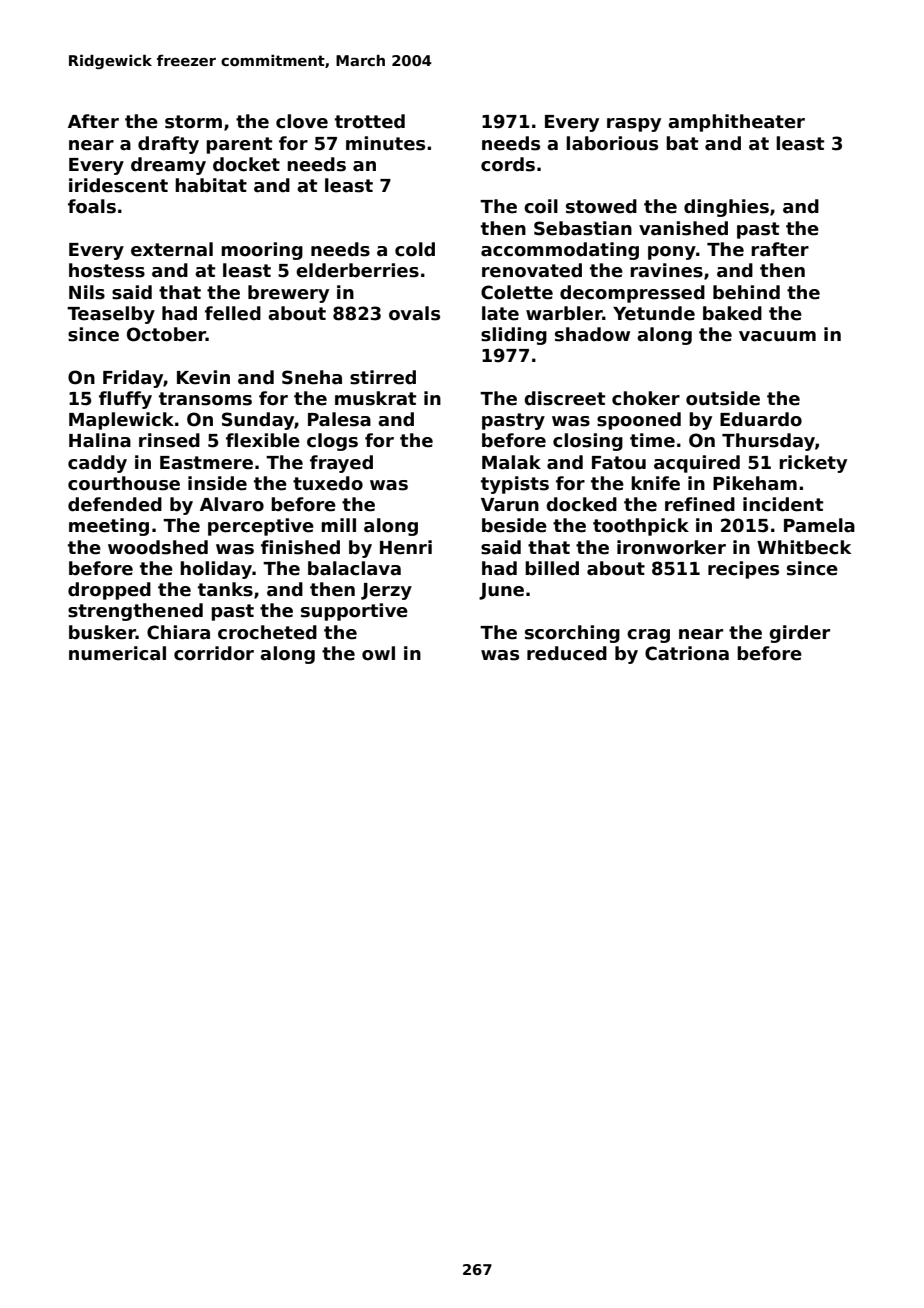  What do you see at coordinates (332, 442) in the image?
I see `clogs` at bounding box center [332, 442].
